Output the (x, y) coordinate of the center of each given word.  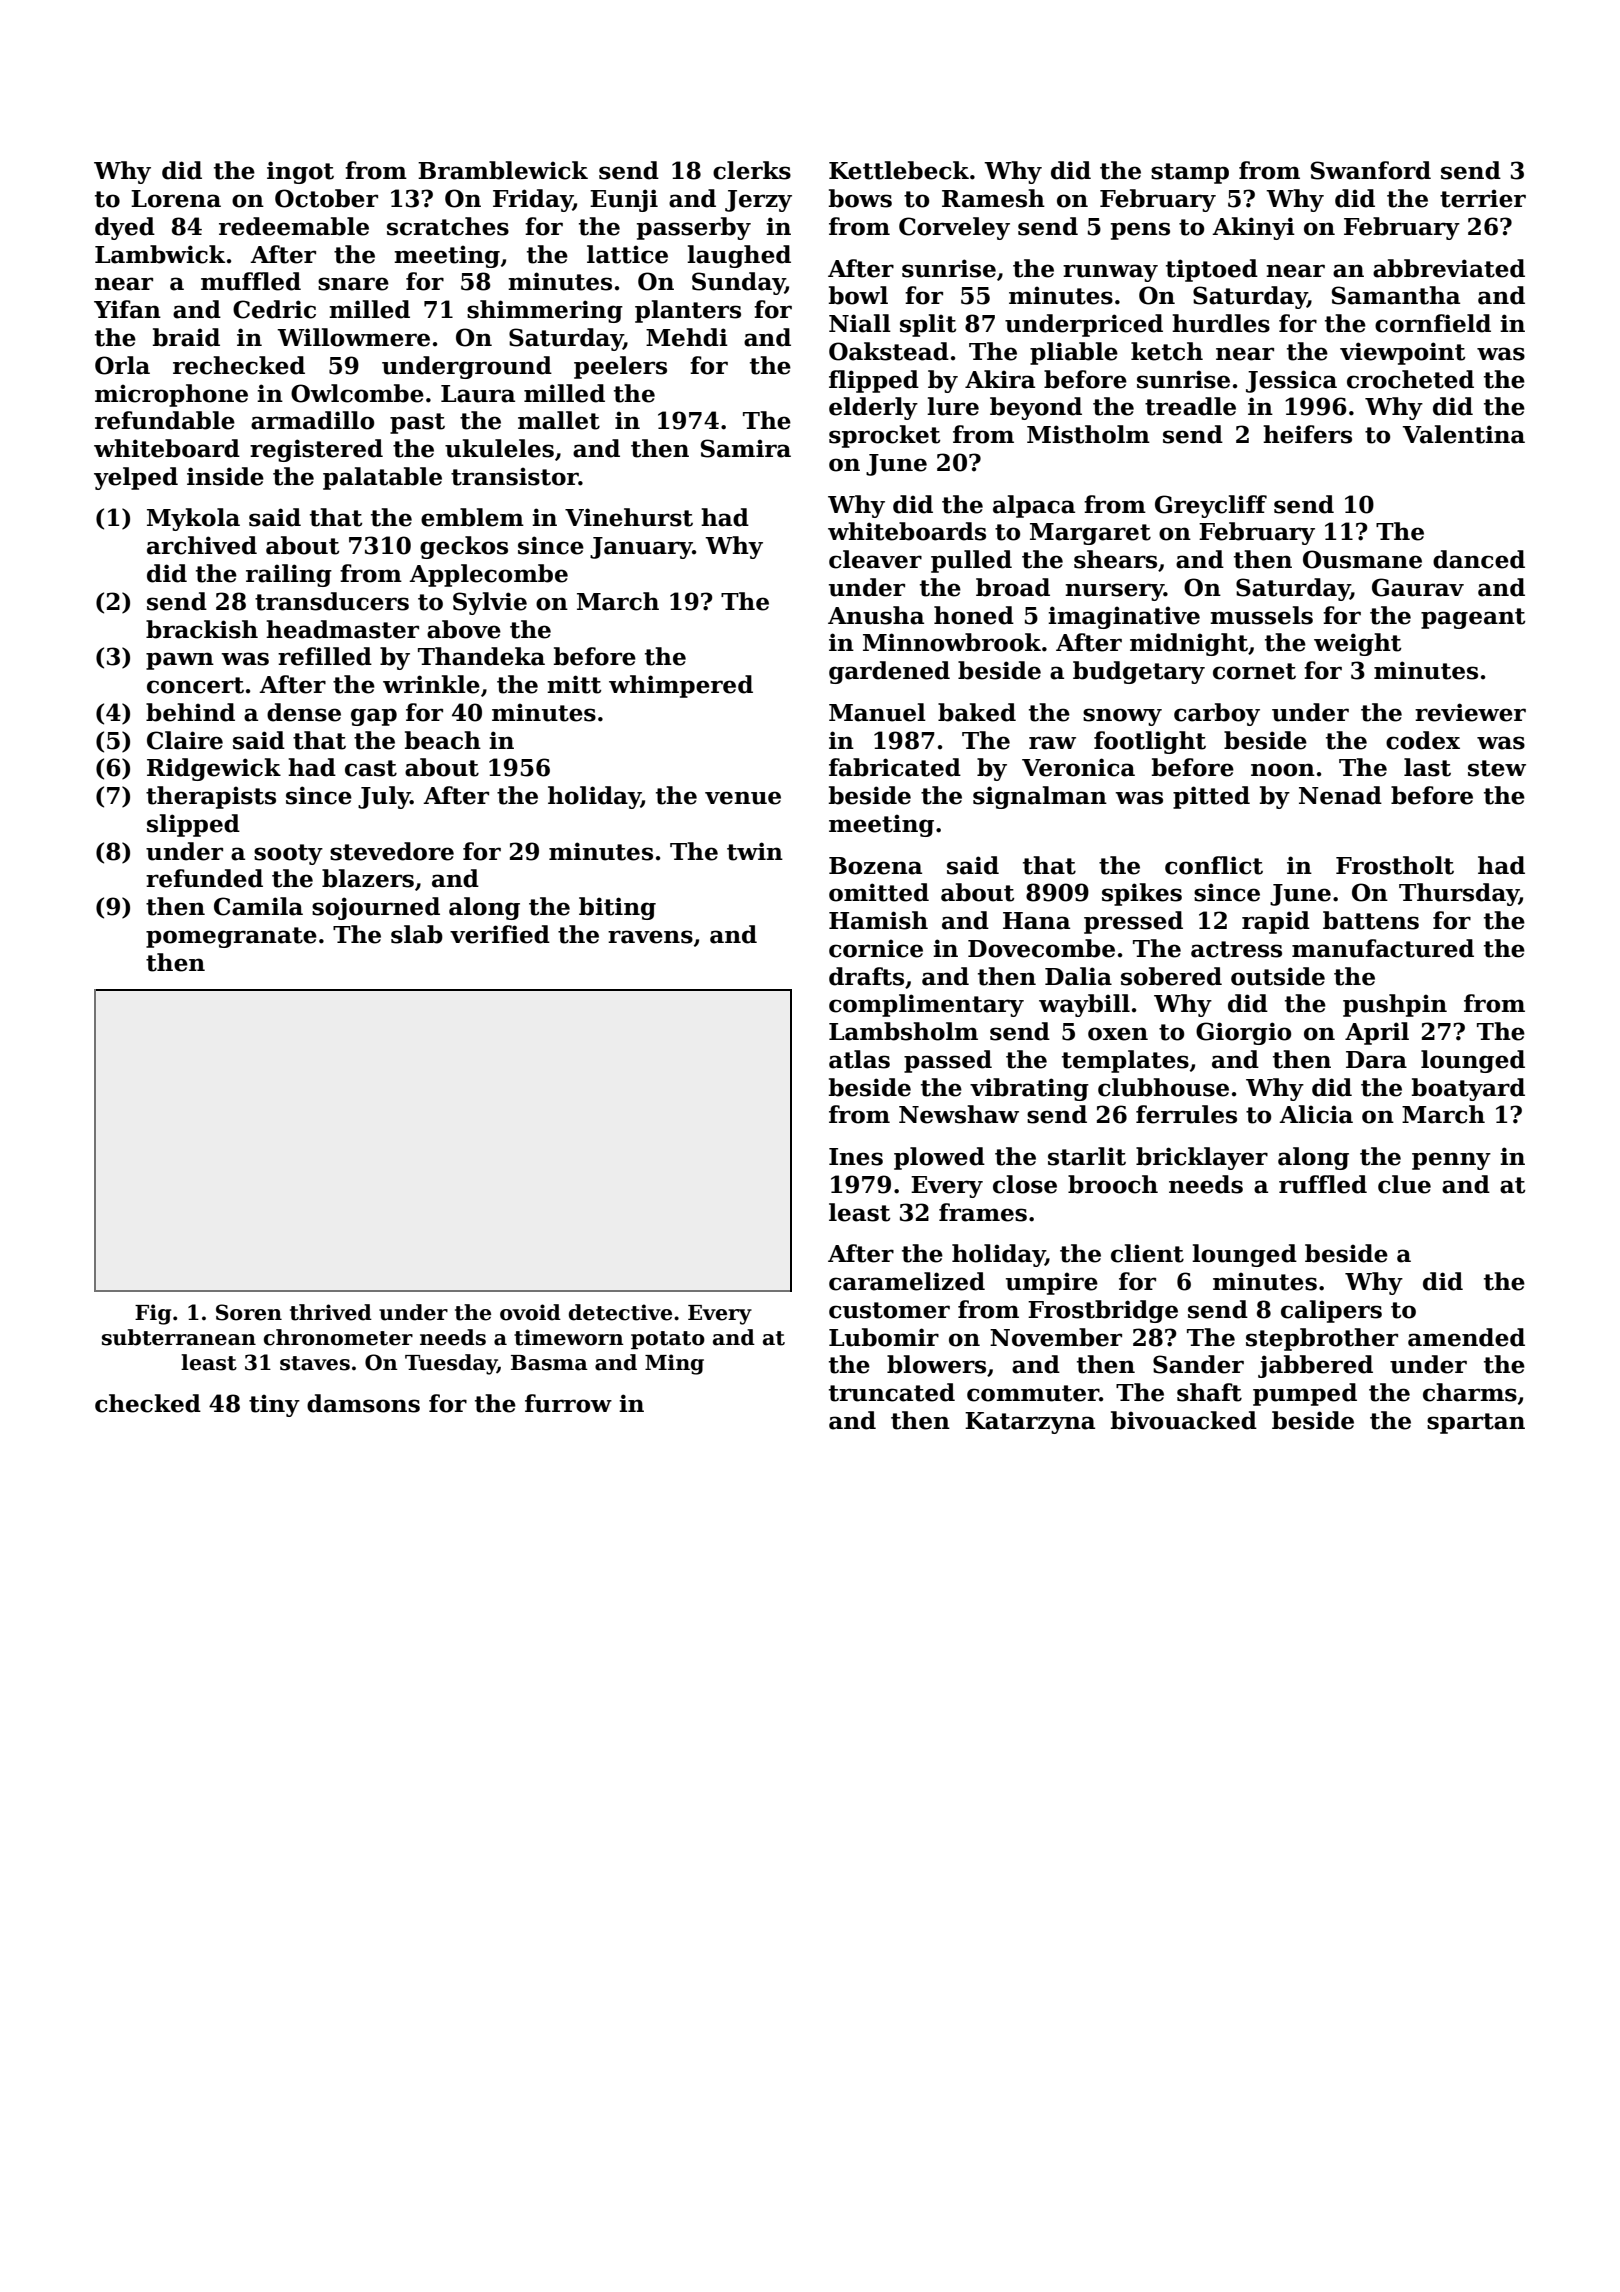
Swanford (1371, 170)
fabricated (895, 767)
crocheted (1410, 379)
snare (353, 284)
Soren (249, 1312)
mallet (559, 420)
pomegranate (231, 937)
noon (1283, 770)
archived (202, 545)
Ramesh (993, 198)
